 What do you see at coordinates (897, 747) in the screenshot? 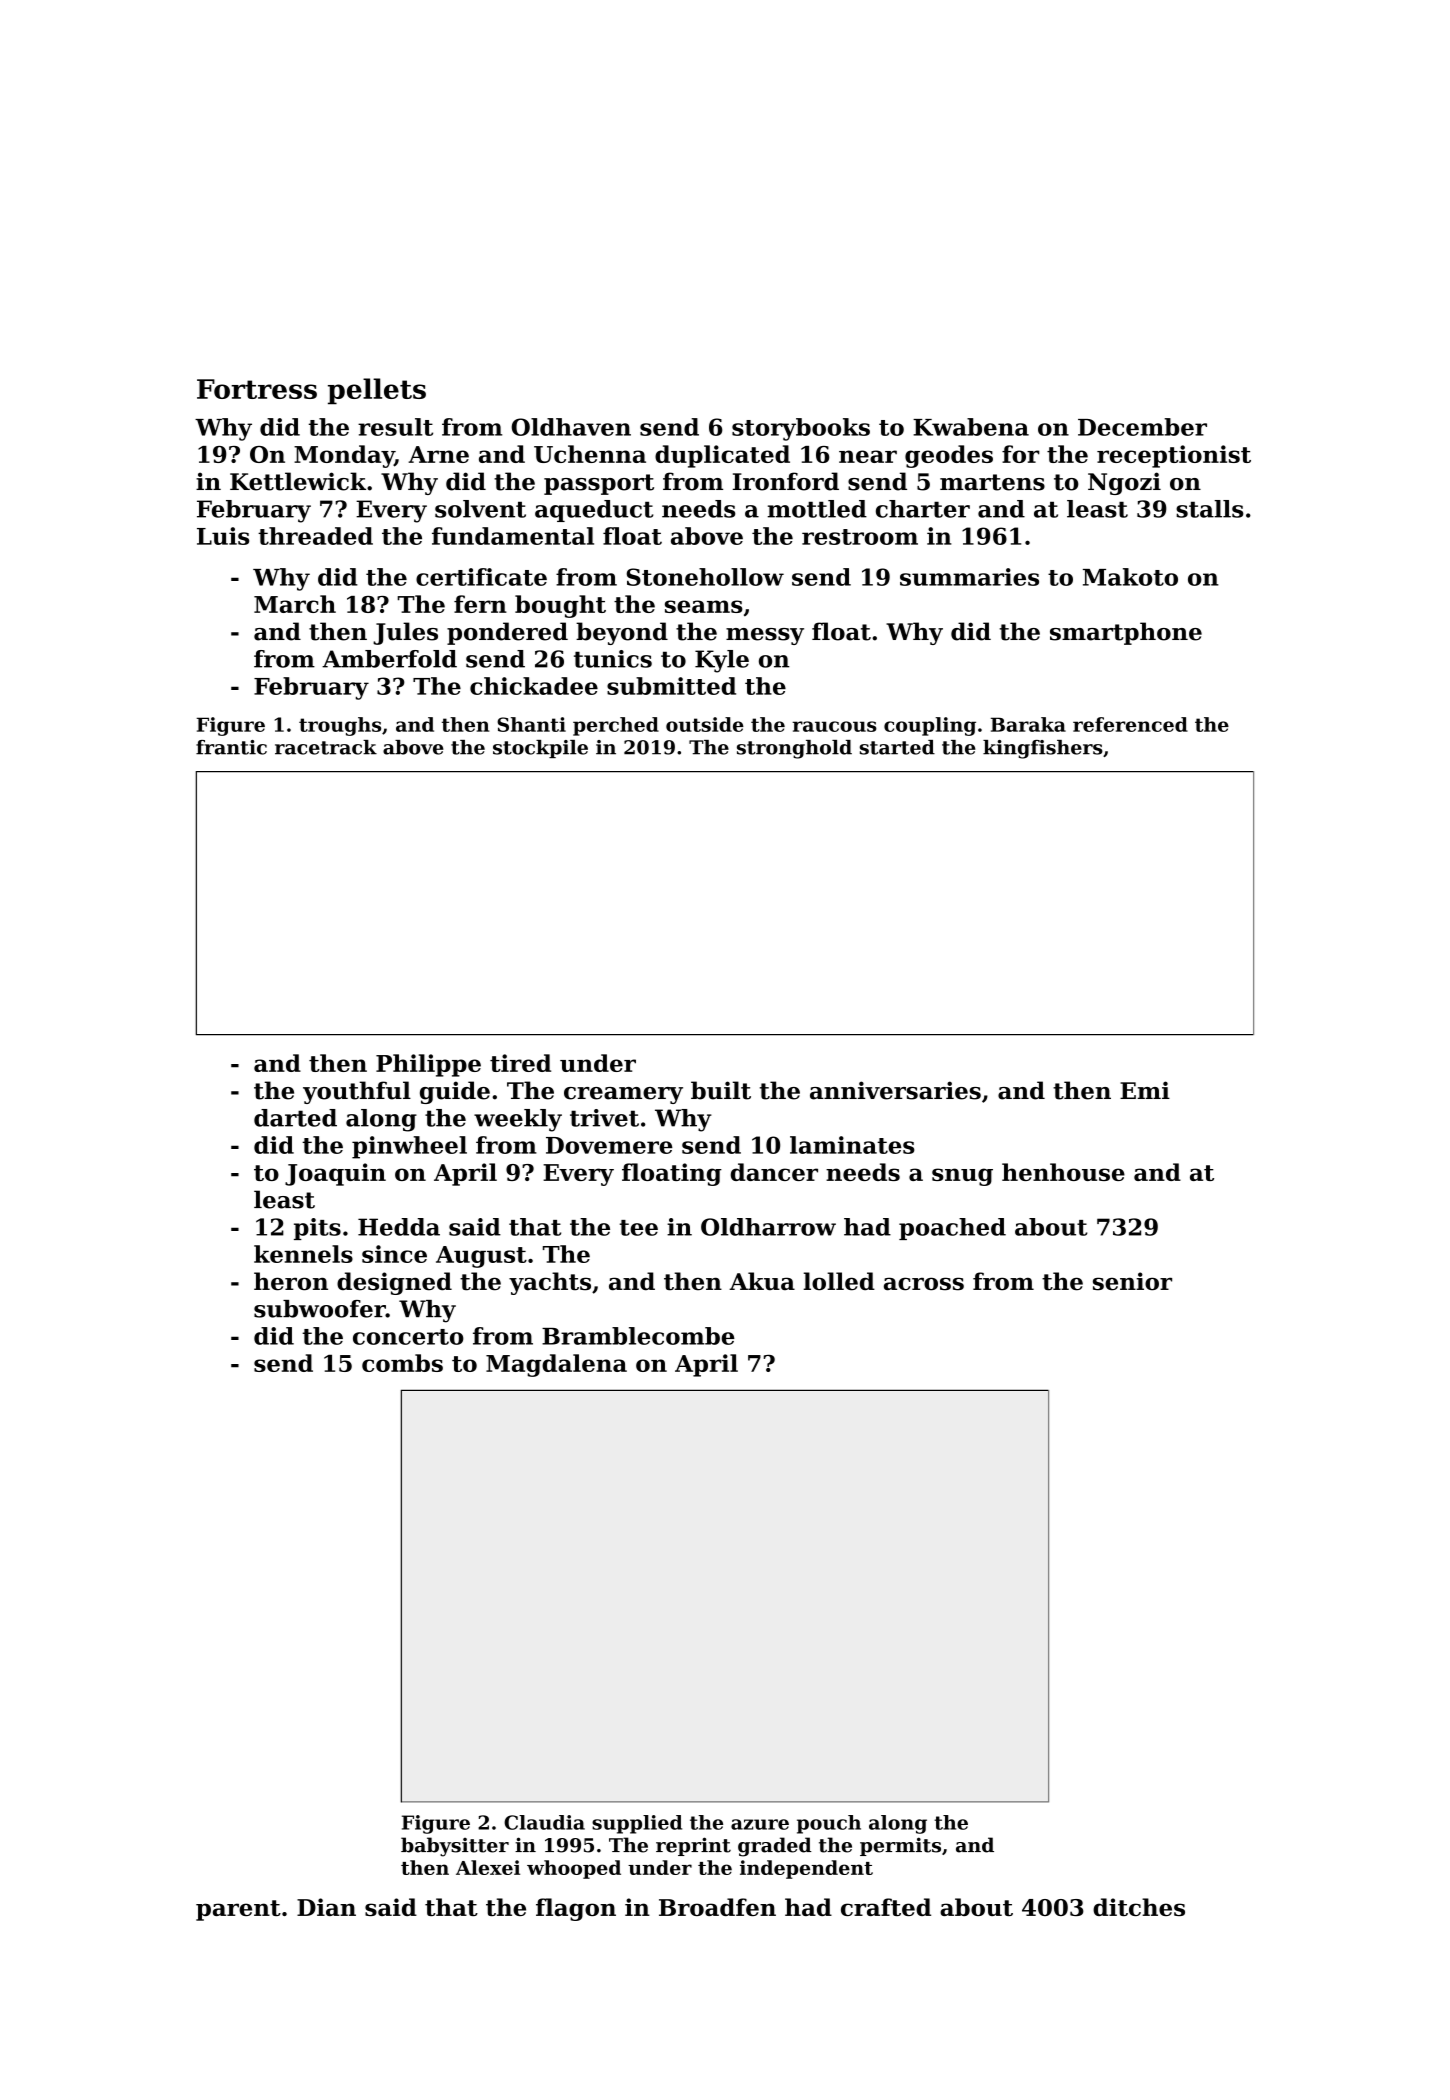
I see `started` at bounding box center [897, 747].
